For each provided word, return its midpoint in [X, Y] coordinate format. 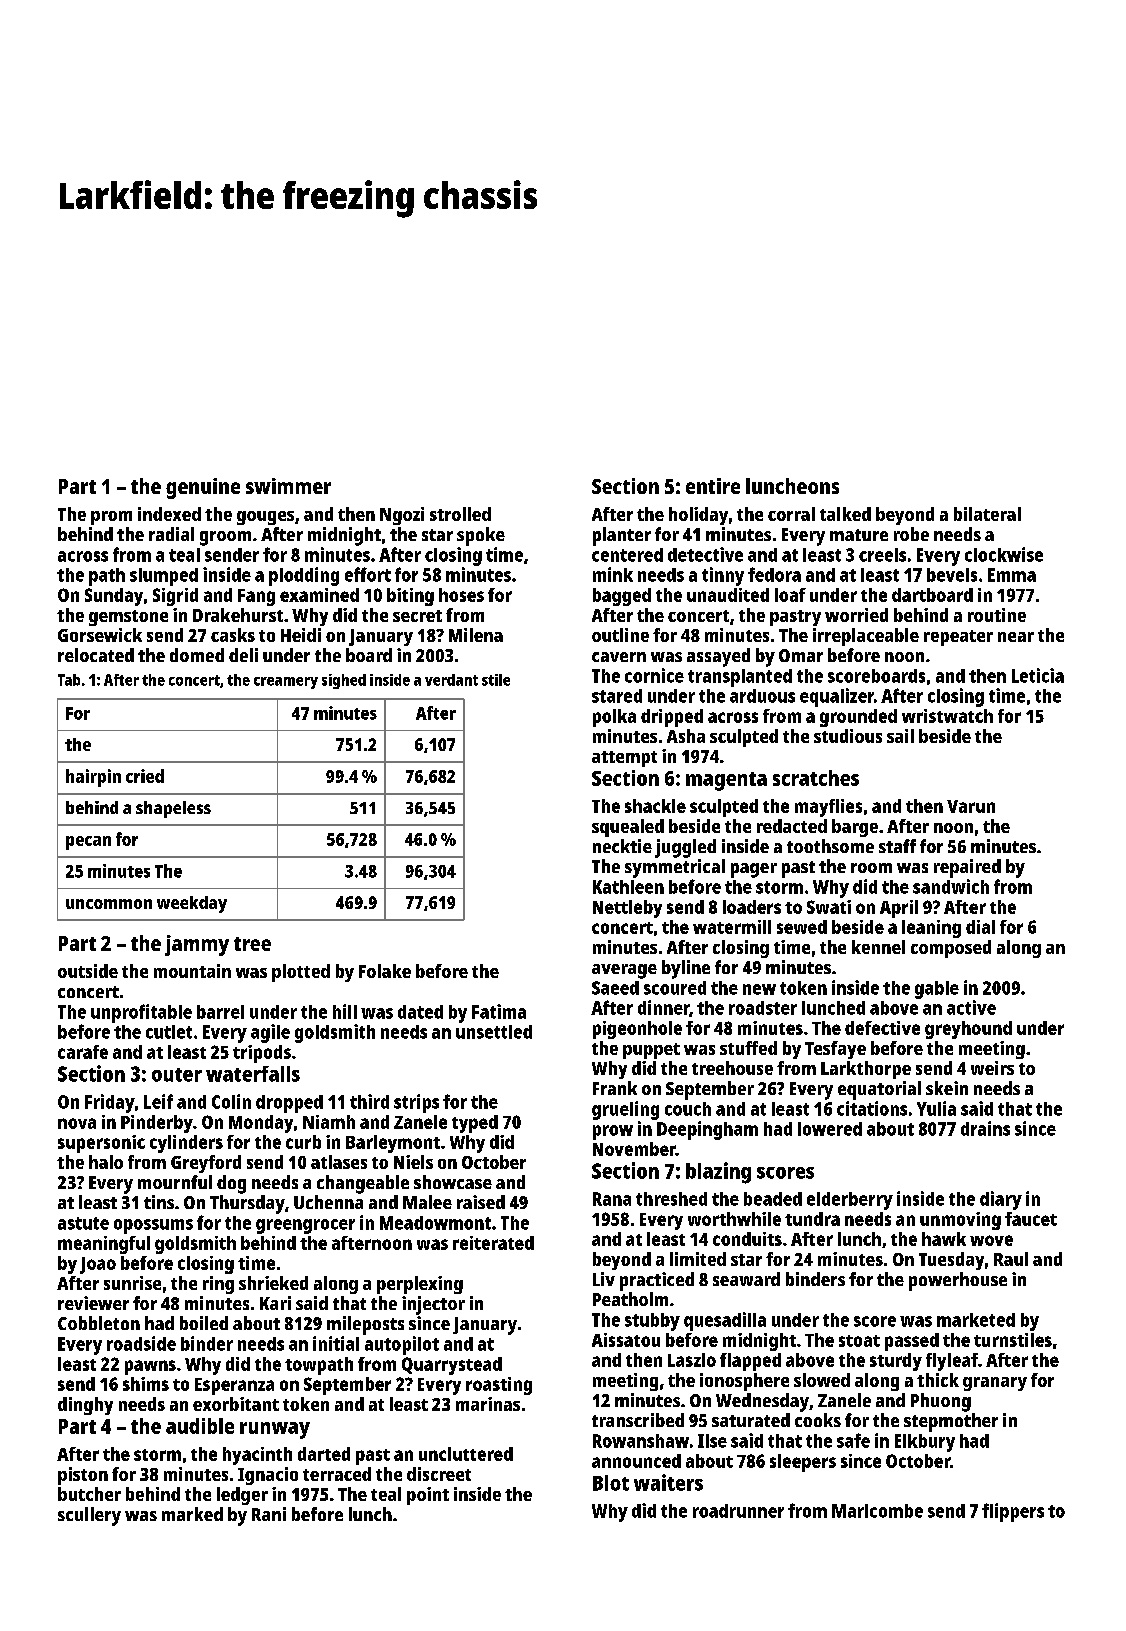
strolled [460, 514]
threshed [671, 1199]
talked [845, 514]
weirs [992, 1068]
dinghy [85, 1406]
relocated [96, 655]
